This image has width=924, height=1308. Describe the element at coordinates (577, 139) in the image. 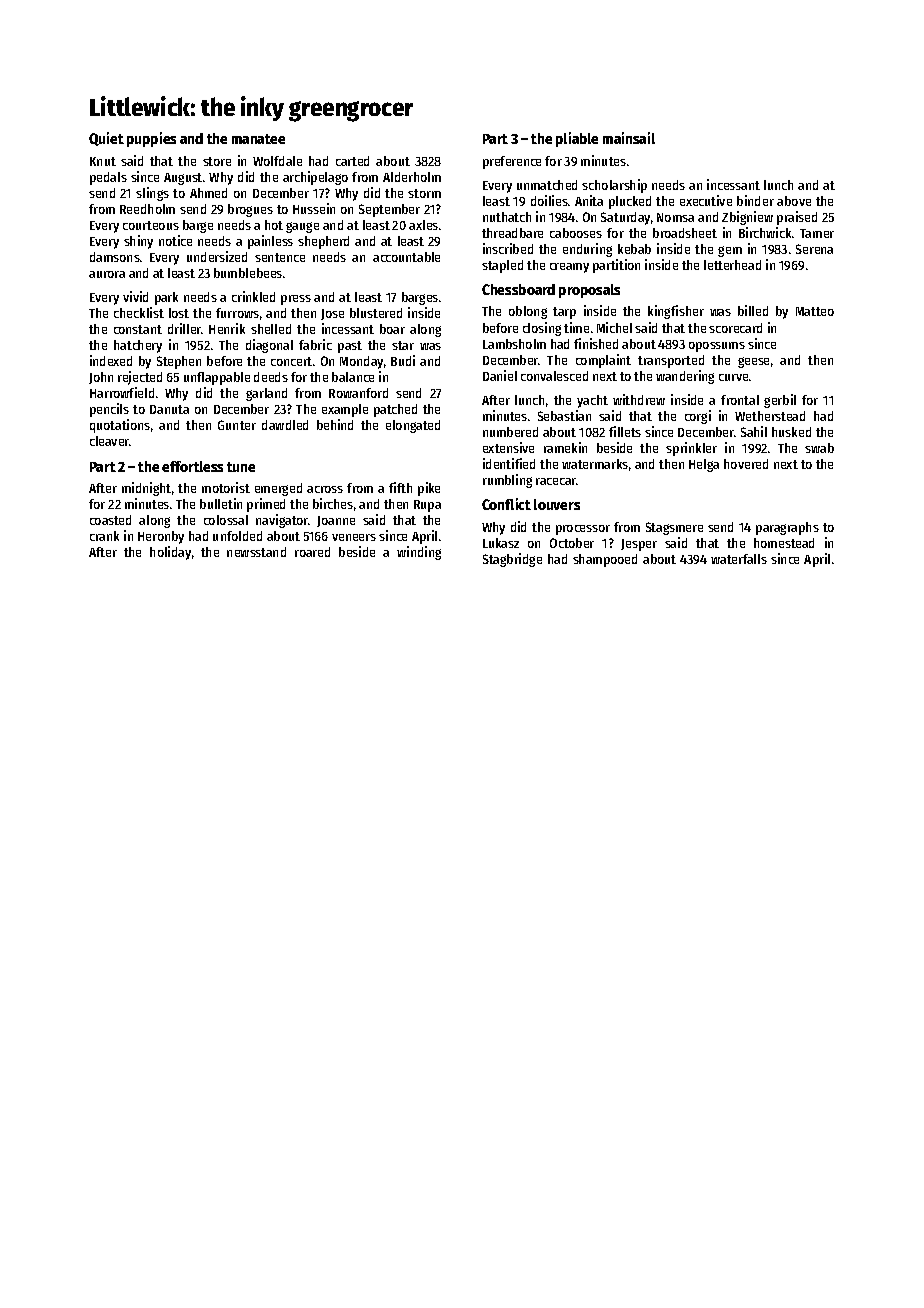

I see `pliable` at that location.
